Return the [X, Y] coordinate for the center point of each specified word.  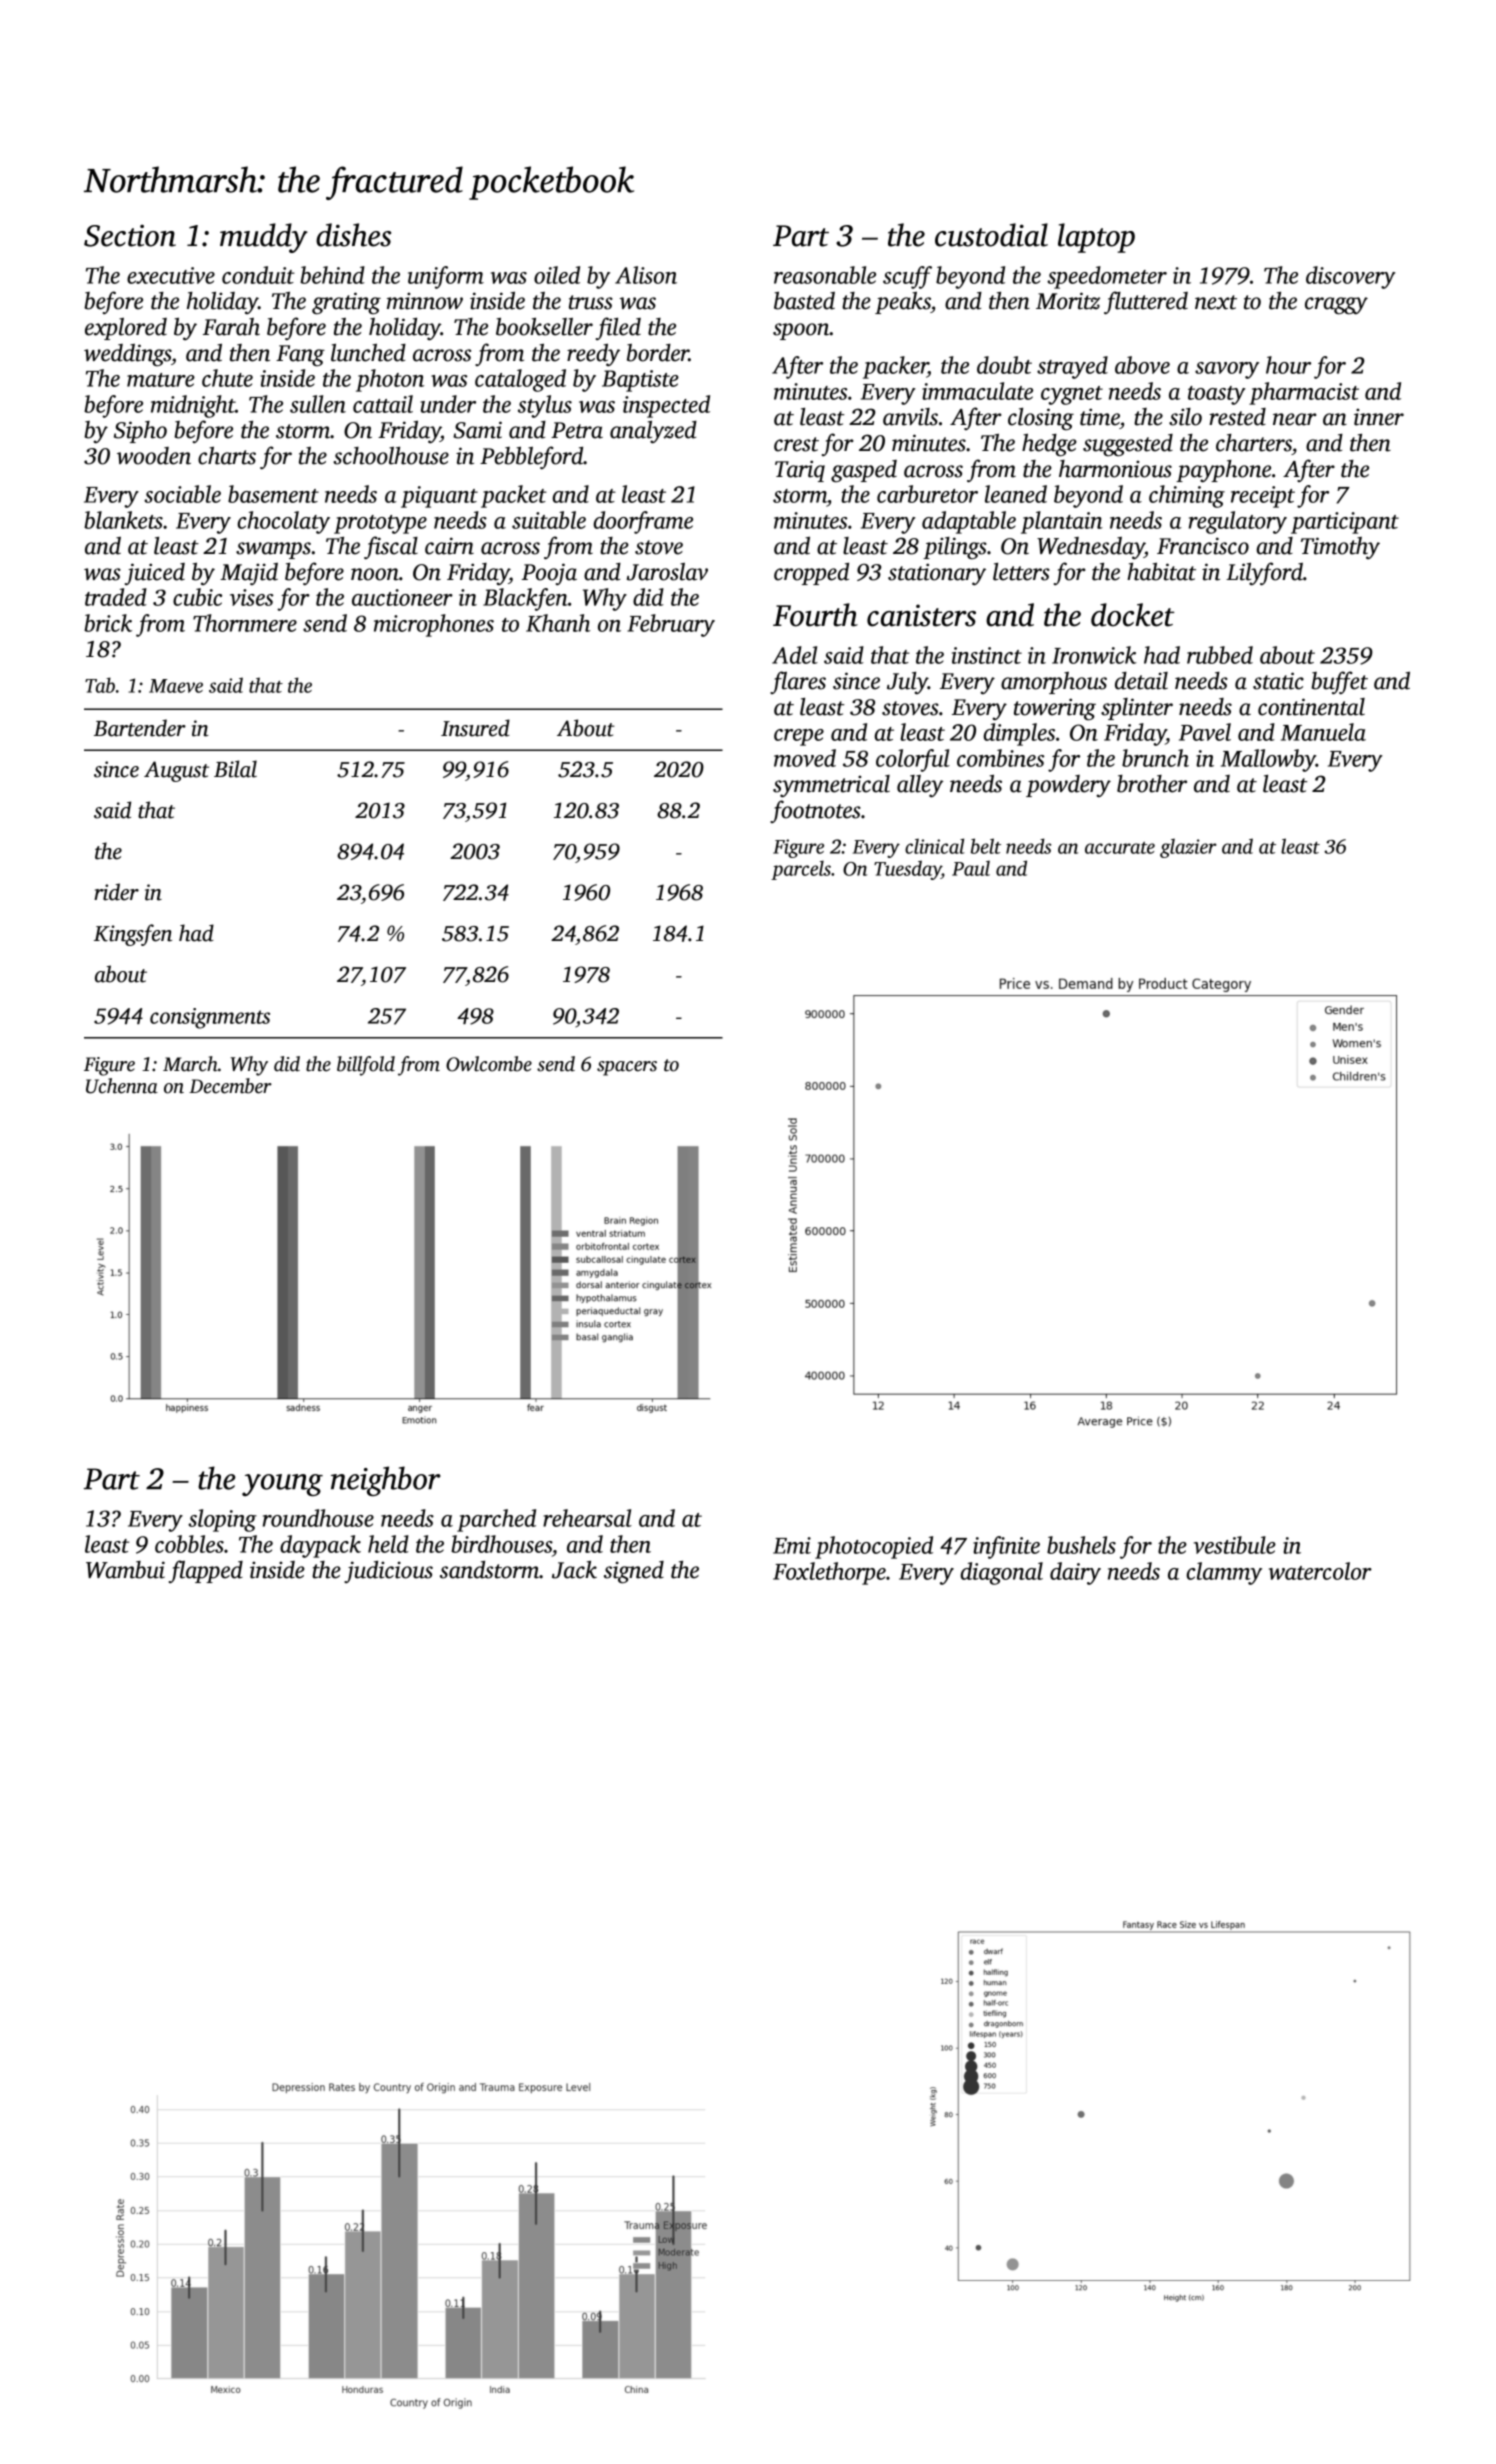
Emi [792, 1545]
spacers [627, 1068]
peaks [903, 303]
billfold [366, 1066]
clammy [1224, 1573]
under [448, 404]
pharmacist [1304, 393]
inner [1379, 417]
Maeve [176, 686]
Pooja [549, 574]
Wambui [125, 1570]
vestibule [1235, 1545]
